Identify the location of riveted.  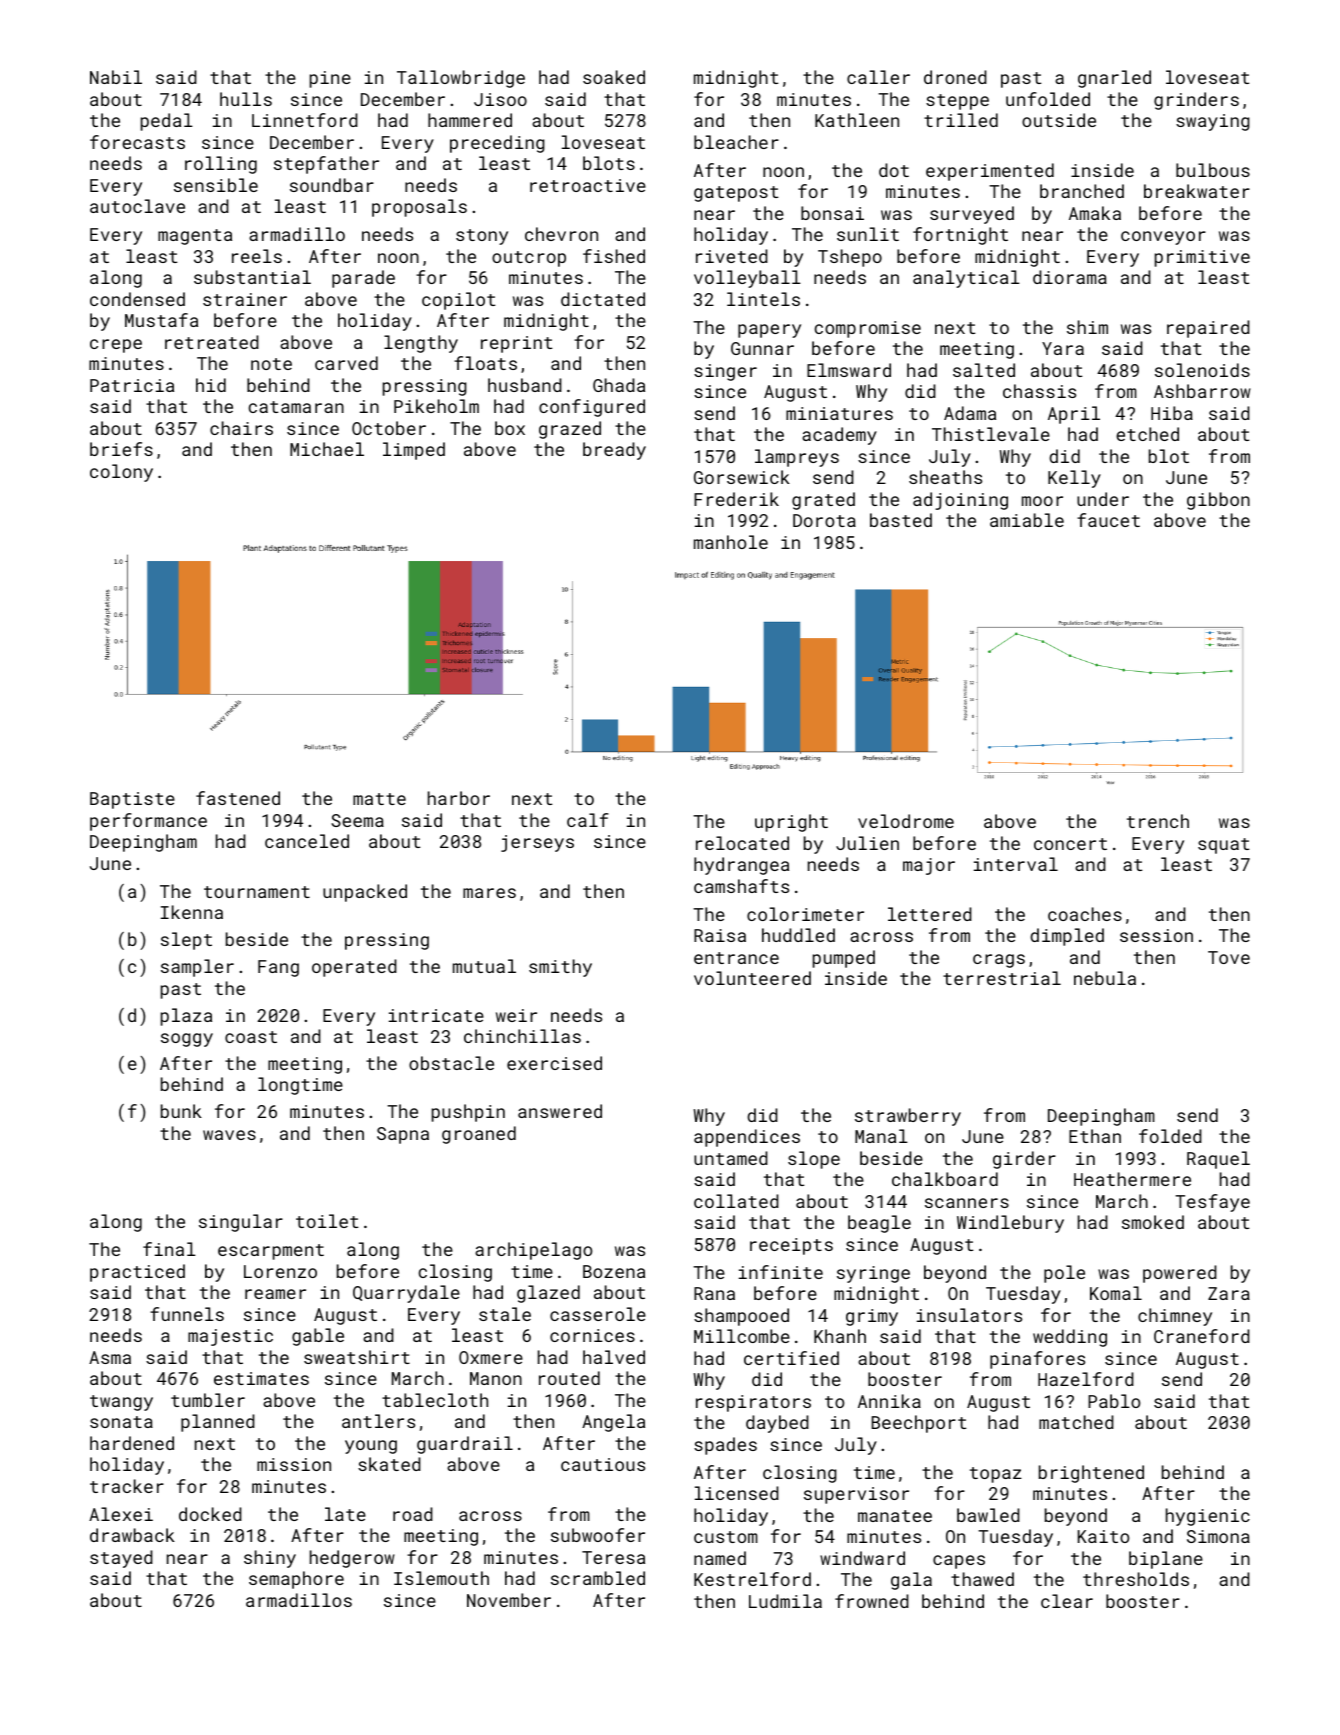
(732, 256).
